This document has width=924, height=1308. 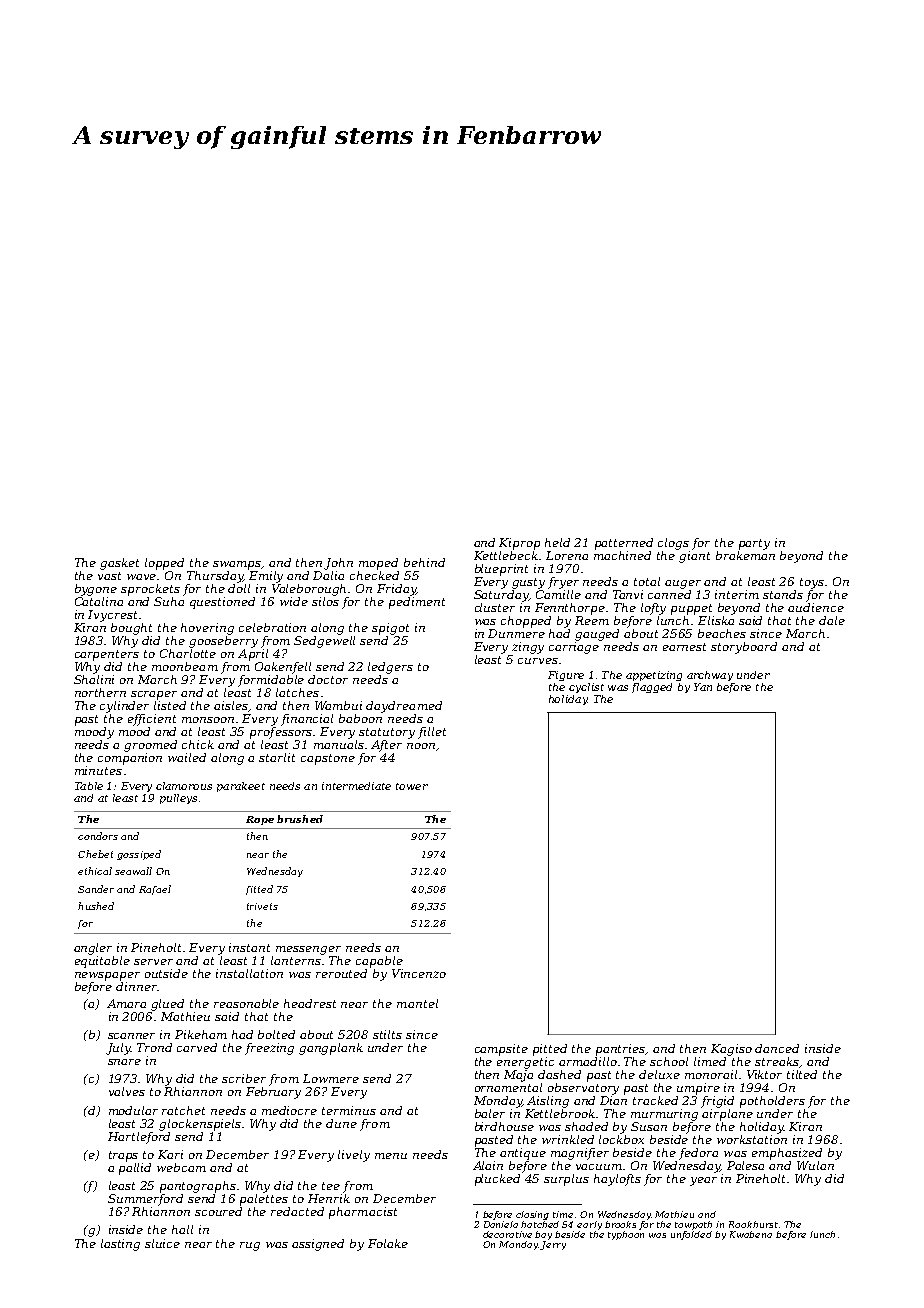 I want to click on noon, so click(x=421, y=746).
